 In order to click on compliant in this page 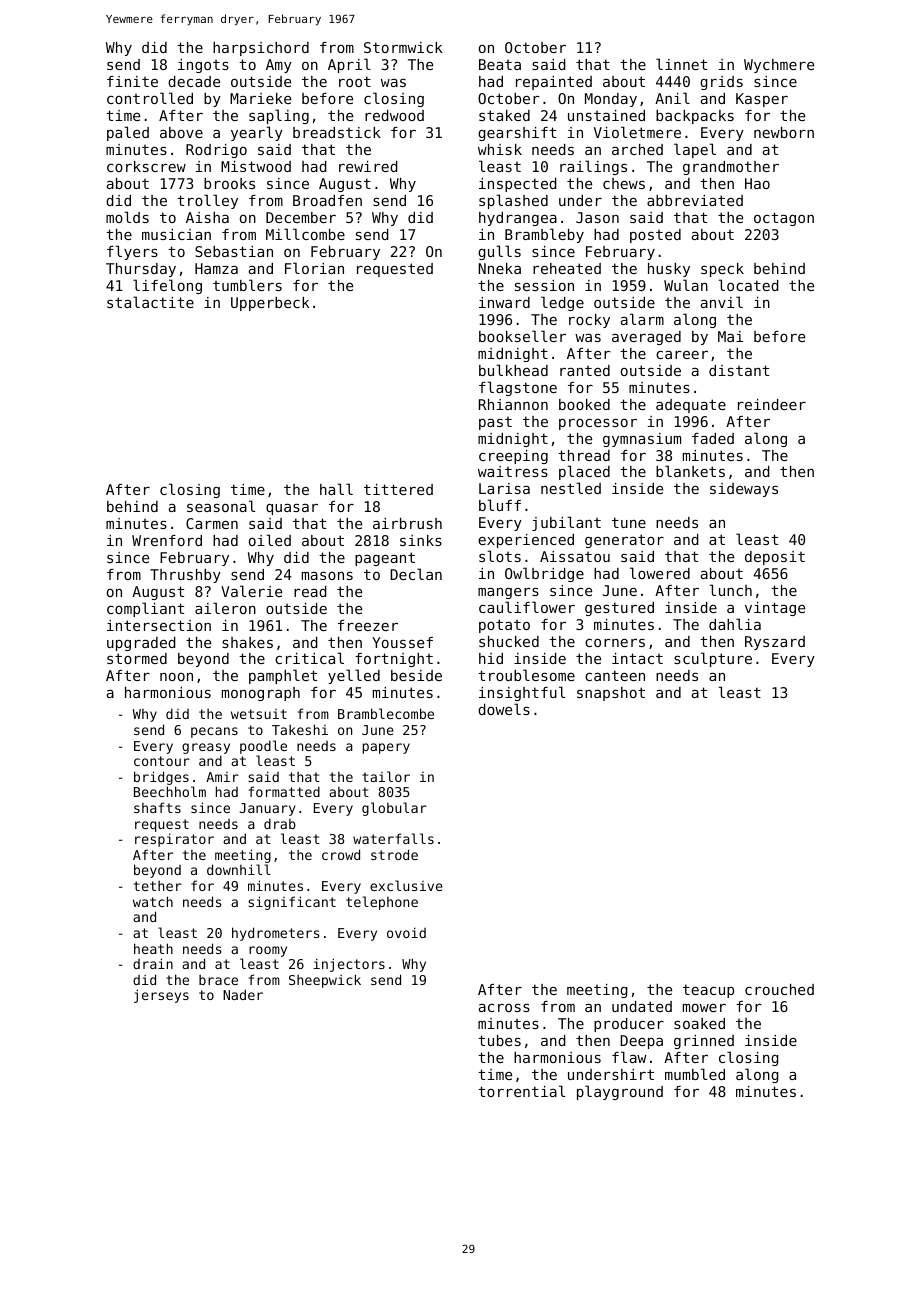, I will do `click(145, 609)`.
